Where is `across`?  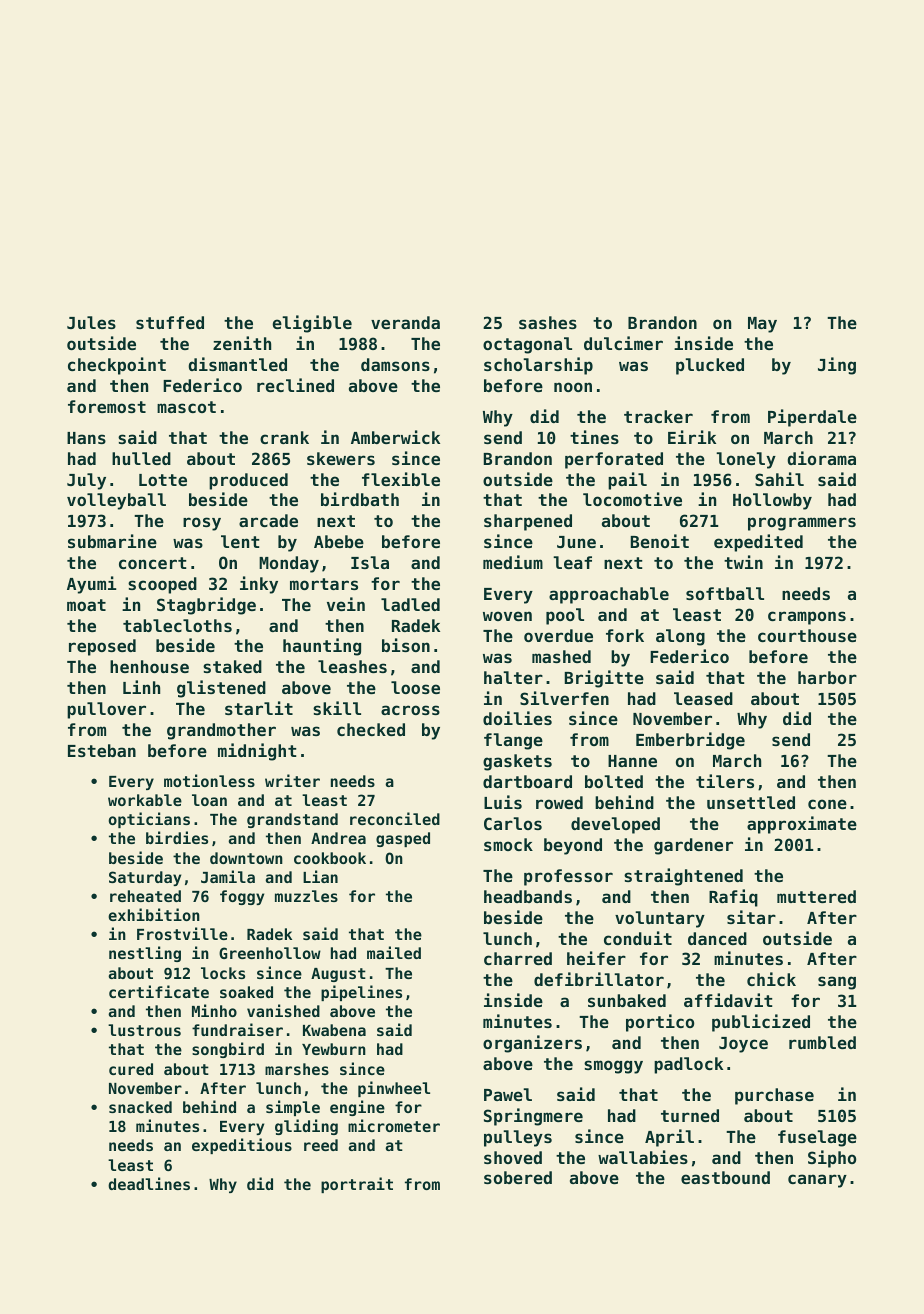
across is located at coordinates (410, 710).
